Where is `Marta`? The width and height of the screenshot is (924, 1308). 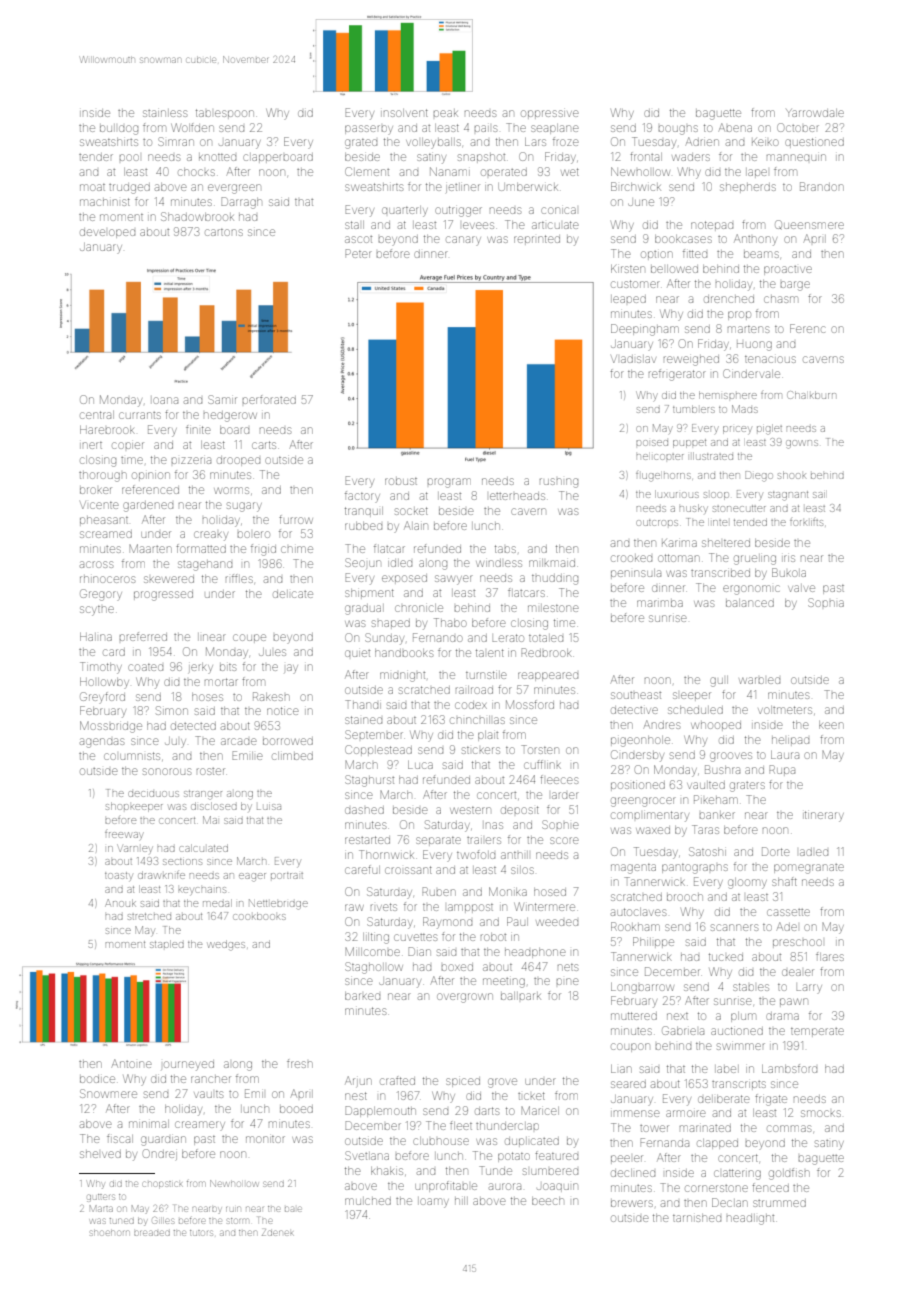 Marta is located at coordinates (101, 1208).
